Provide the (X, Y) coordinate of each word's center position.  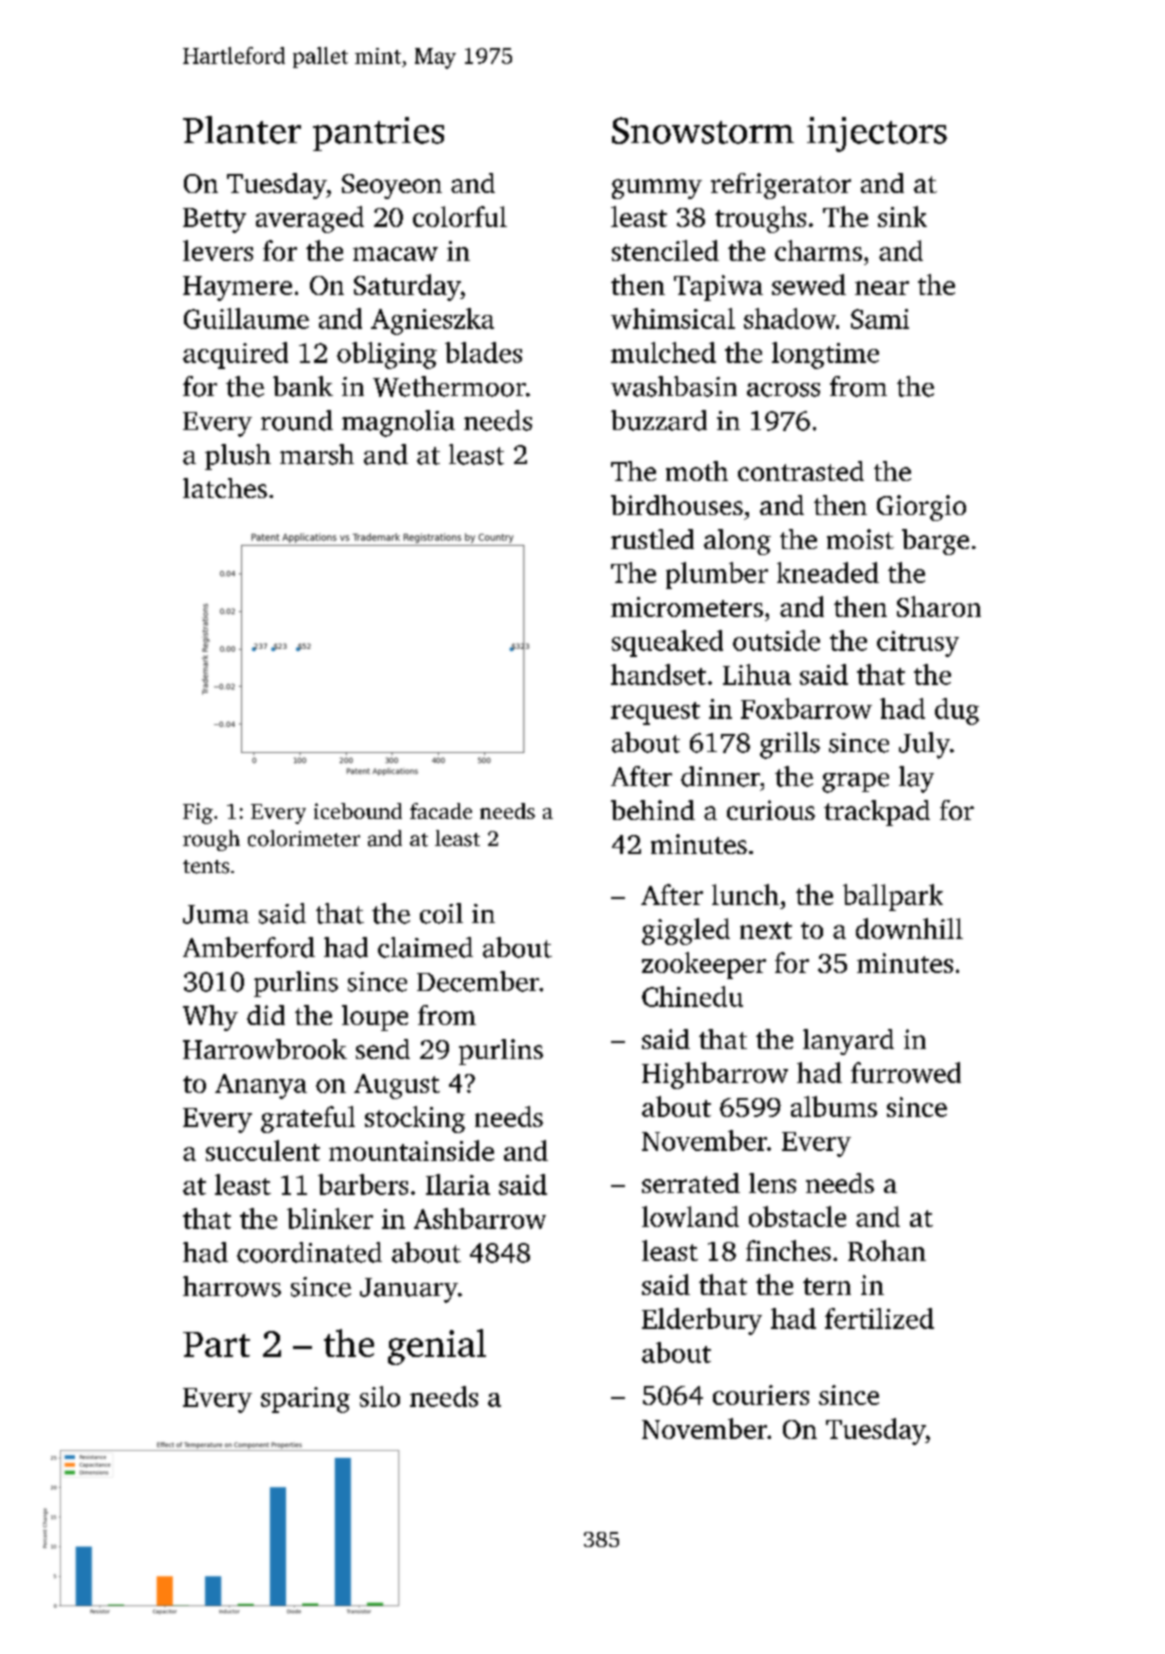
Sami (880, 319)
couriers (761, 1395)
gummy (657, 189)
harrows (232, 1286)
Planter (242, 130)
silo (380, 1396)
